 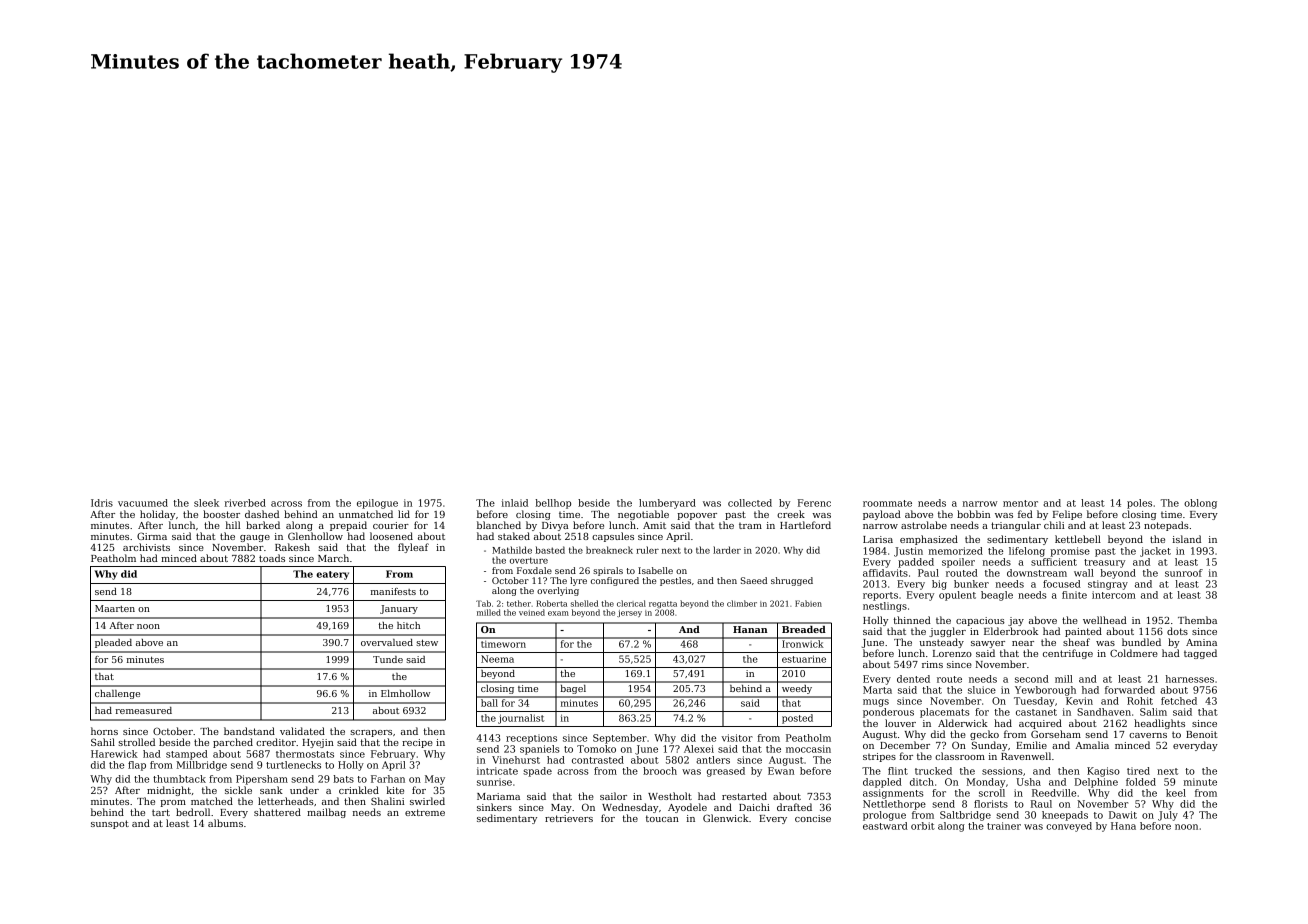 What do you see at coordinates (1078, 539) in the screenshot?
I see `kettlebell` at bounding box center [1078, 539].
